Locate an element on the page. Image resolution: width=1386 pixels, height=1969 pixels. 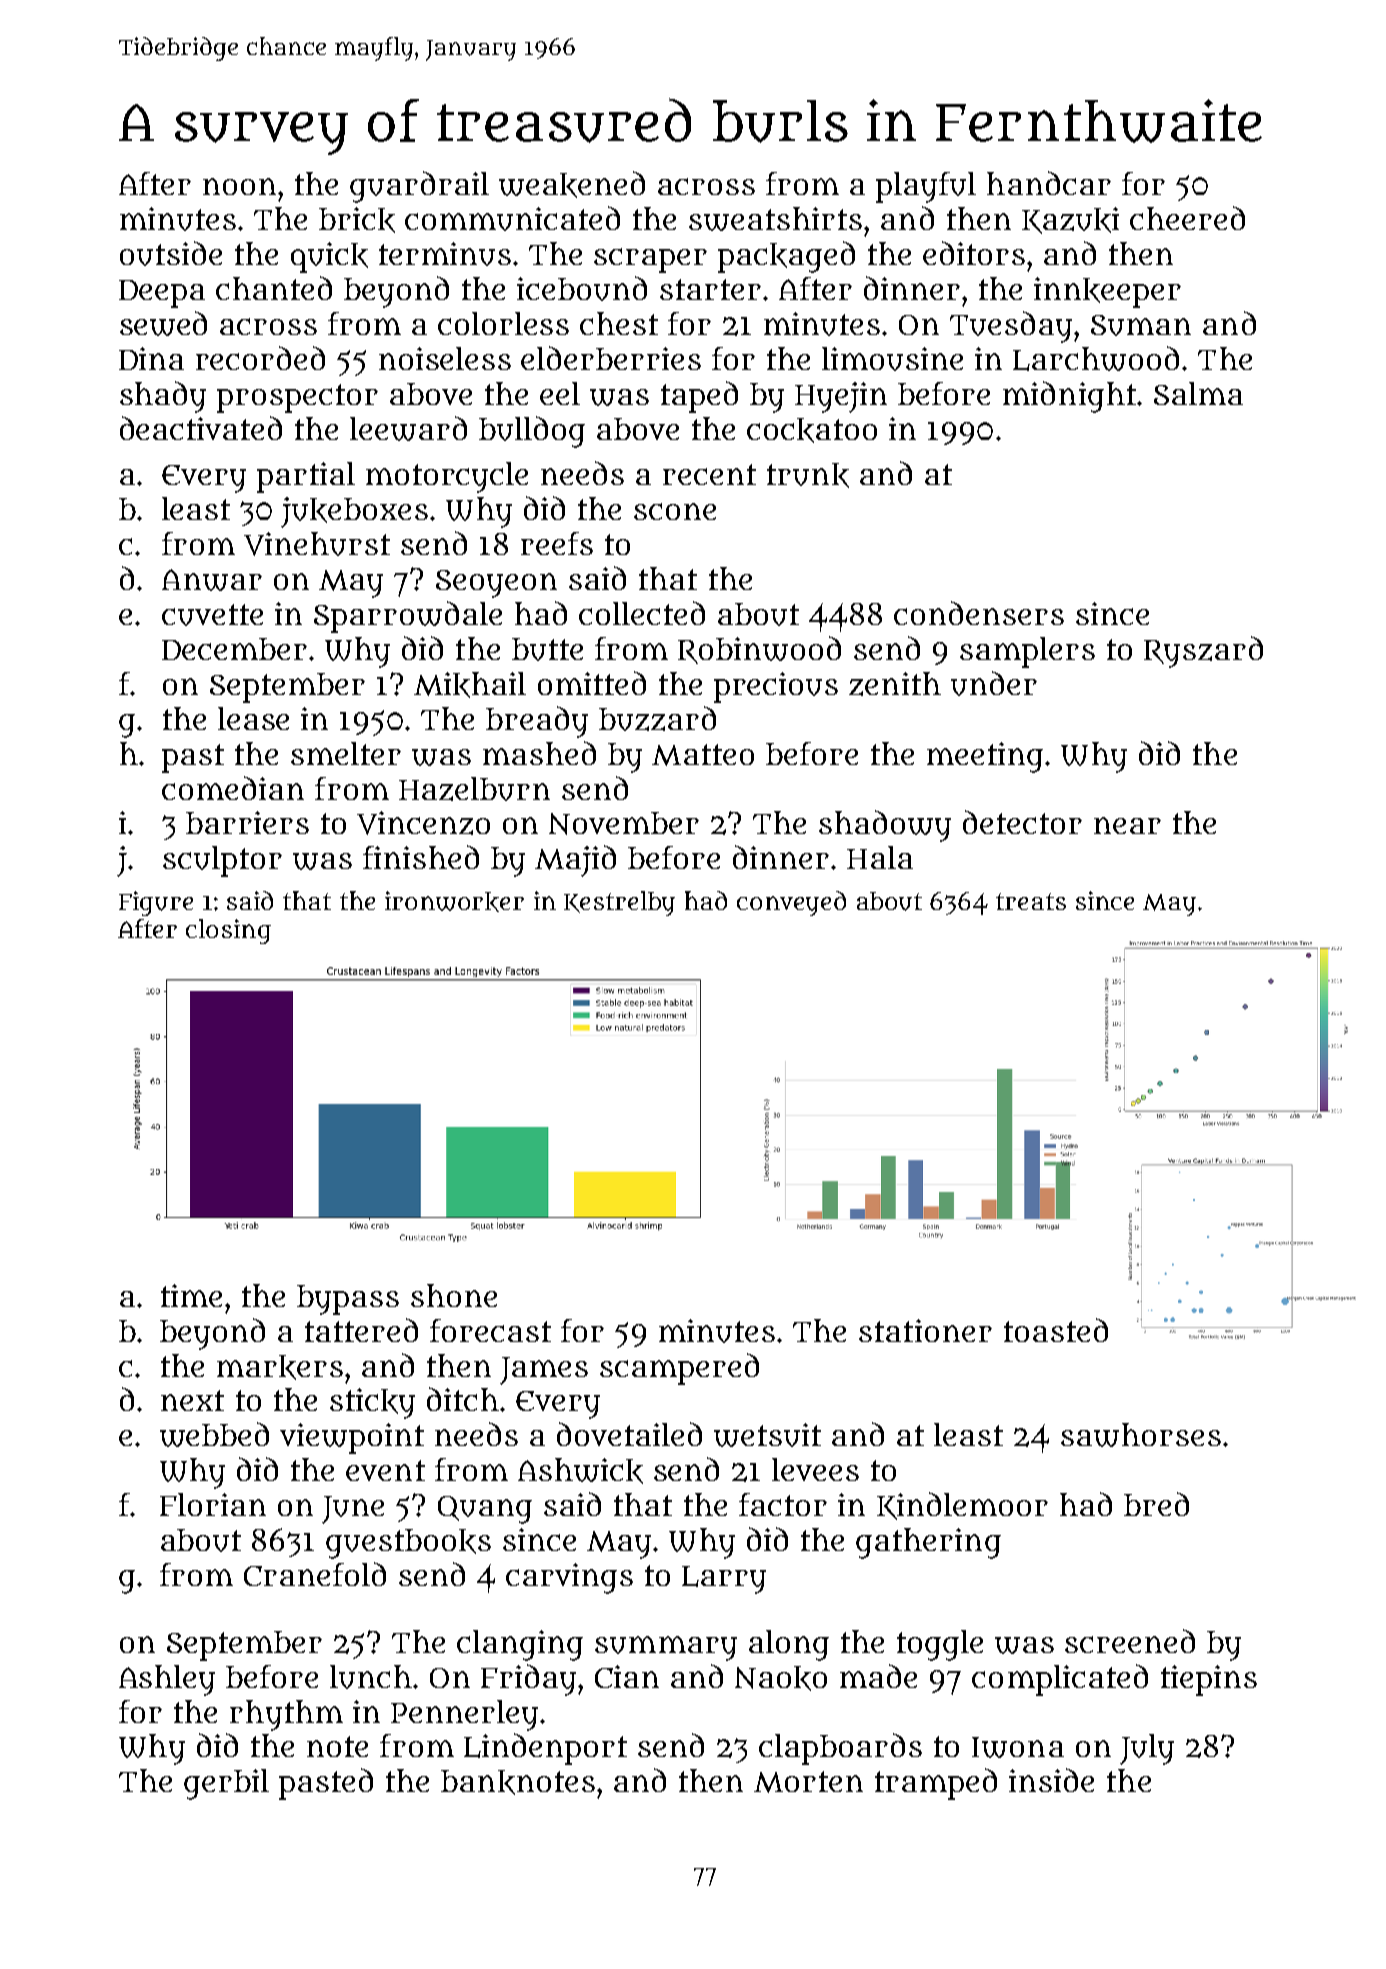
recorded is located at coordinates (260, 358).
